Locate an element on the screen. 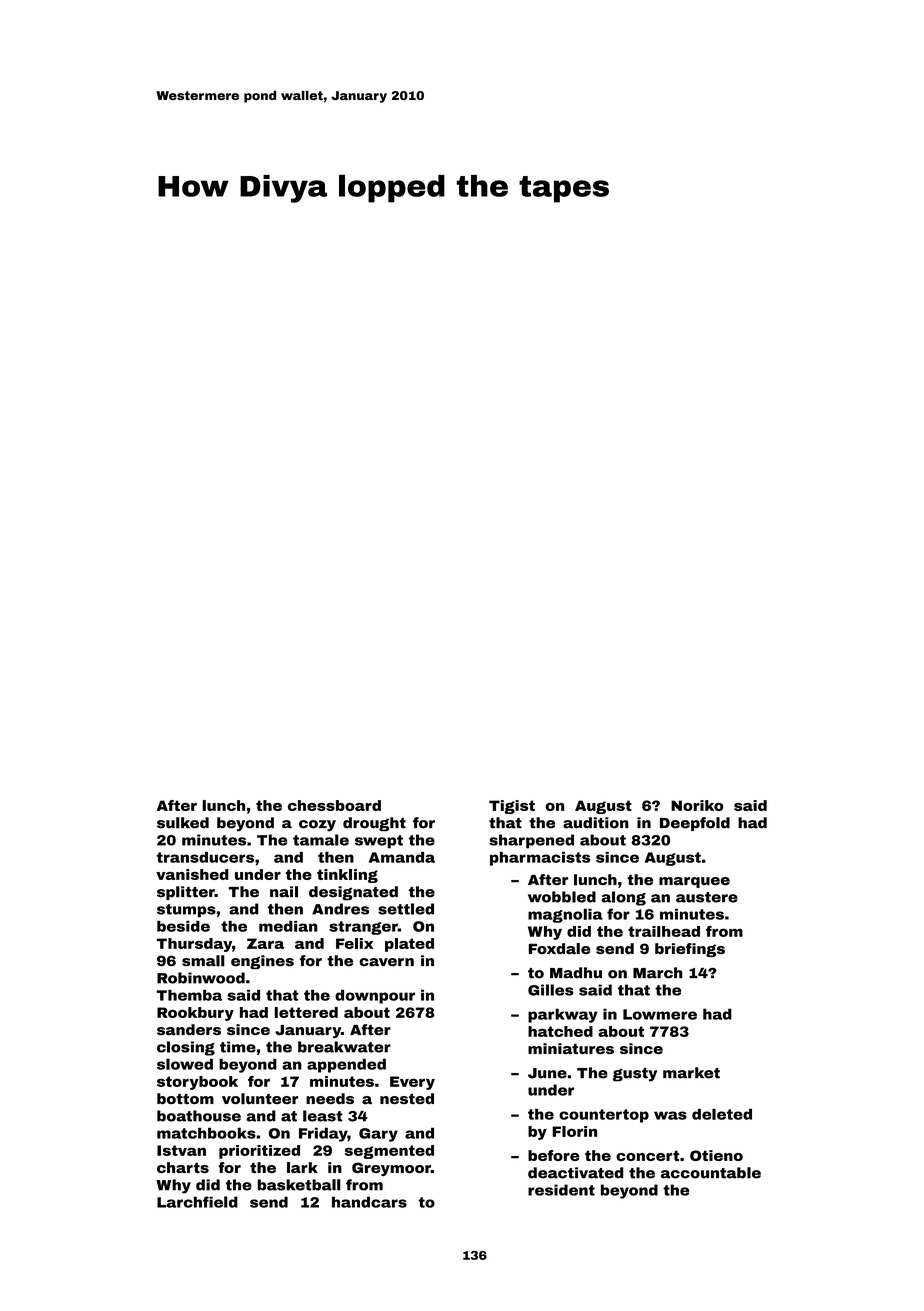  deleted is located at coordinates (722, 1114).
